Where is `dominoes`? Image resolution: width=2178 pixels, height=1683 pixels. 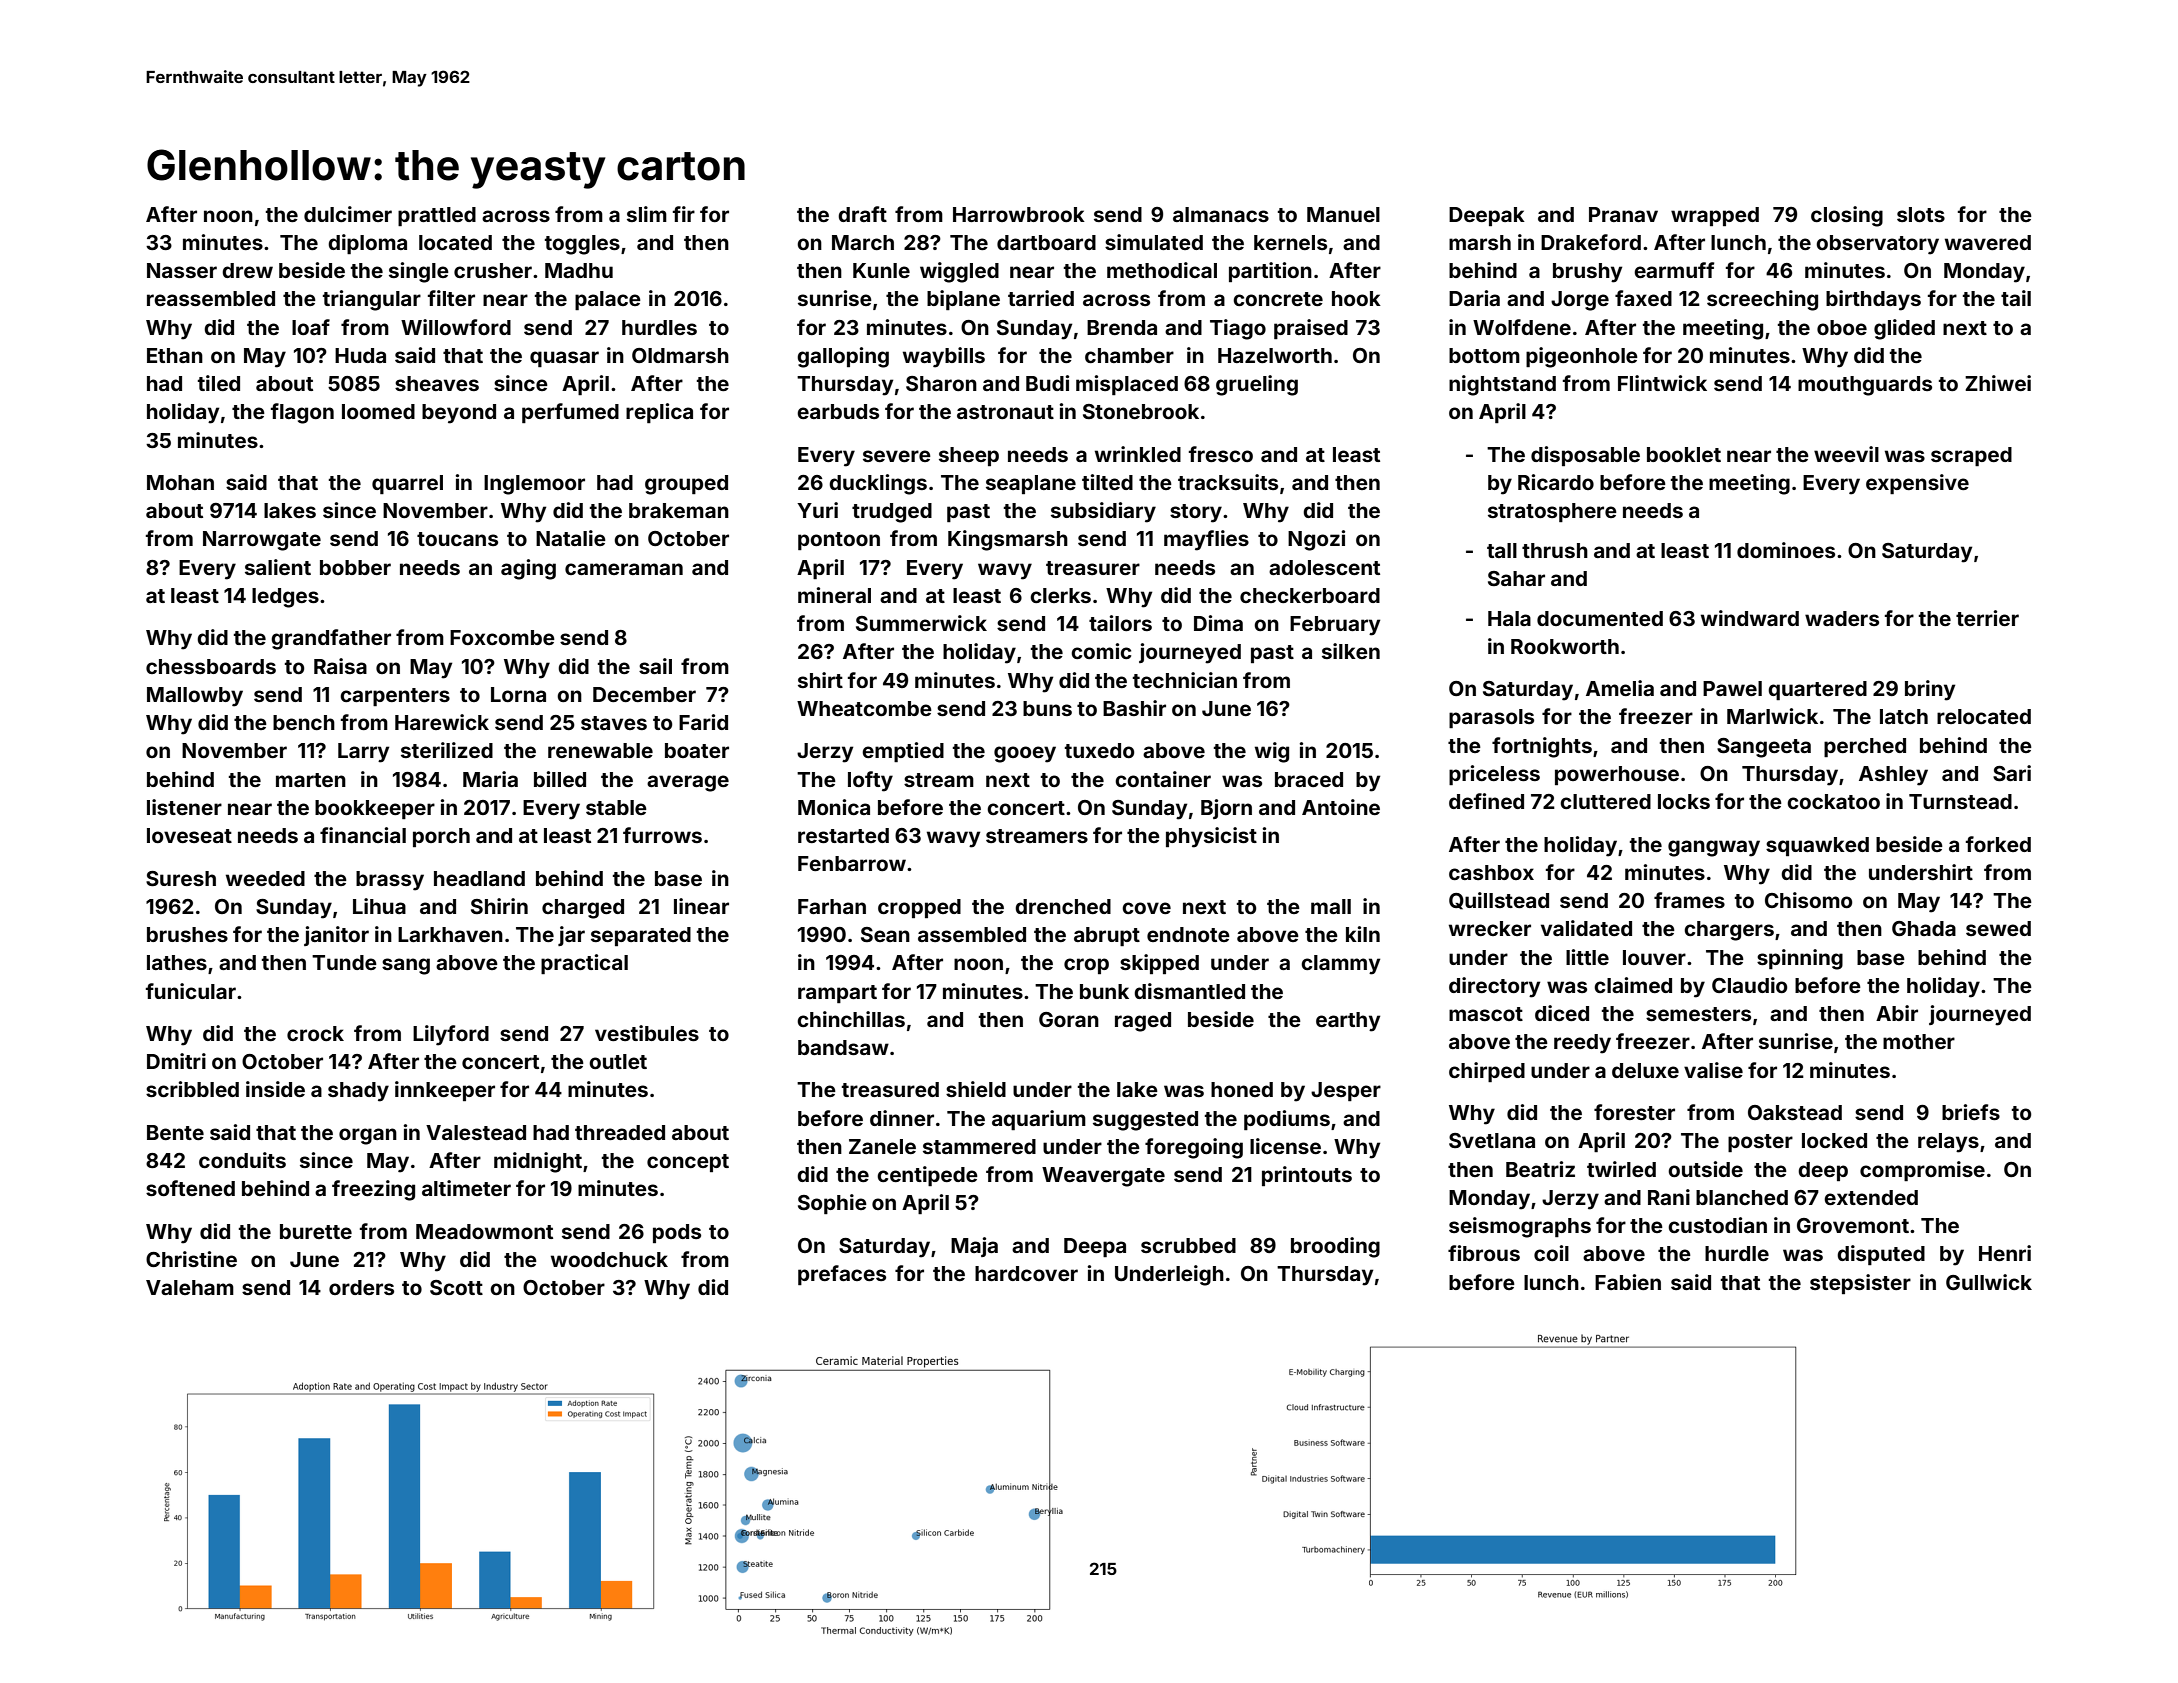
dominoes is located at coordinates (1786, 550).
